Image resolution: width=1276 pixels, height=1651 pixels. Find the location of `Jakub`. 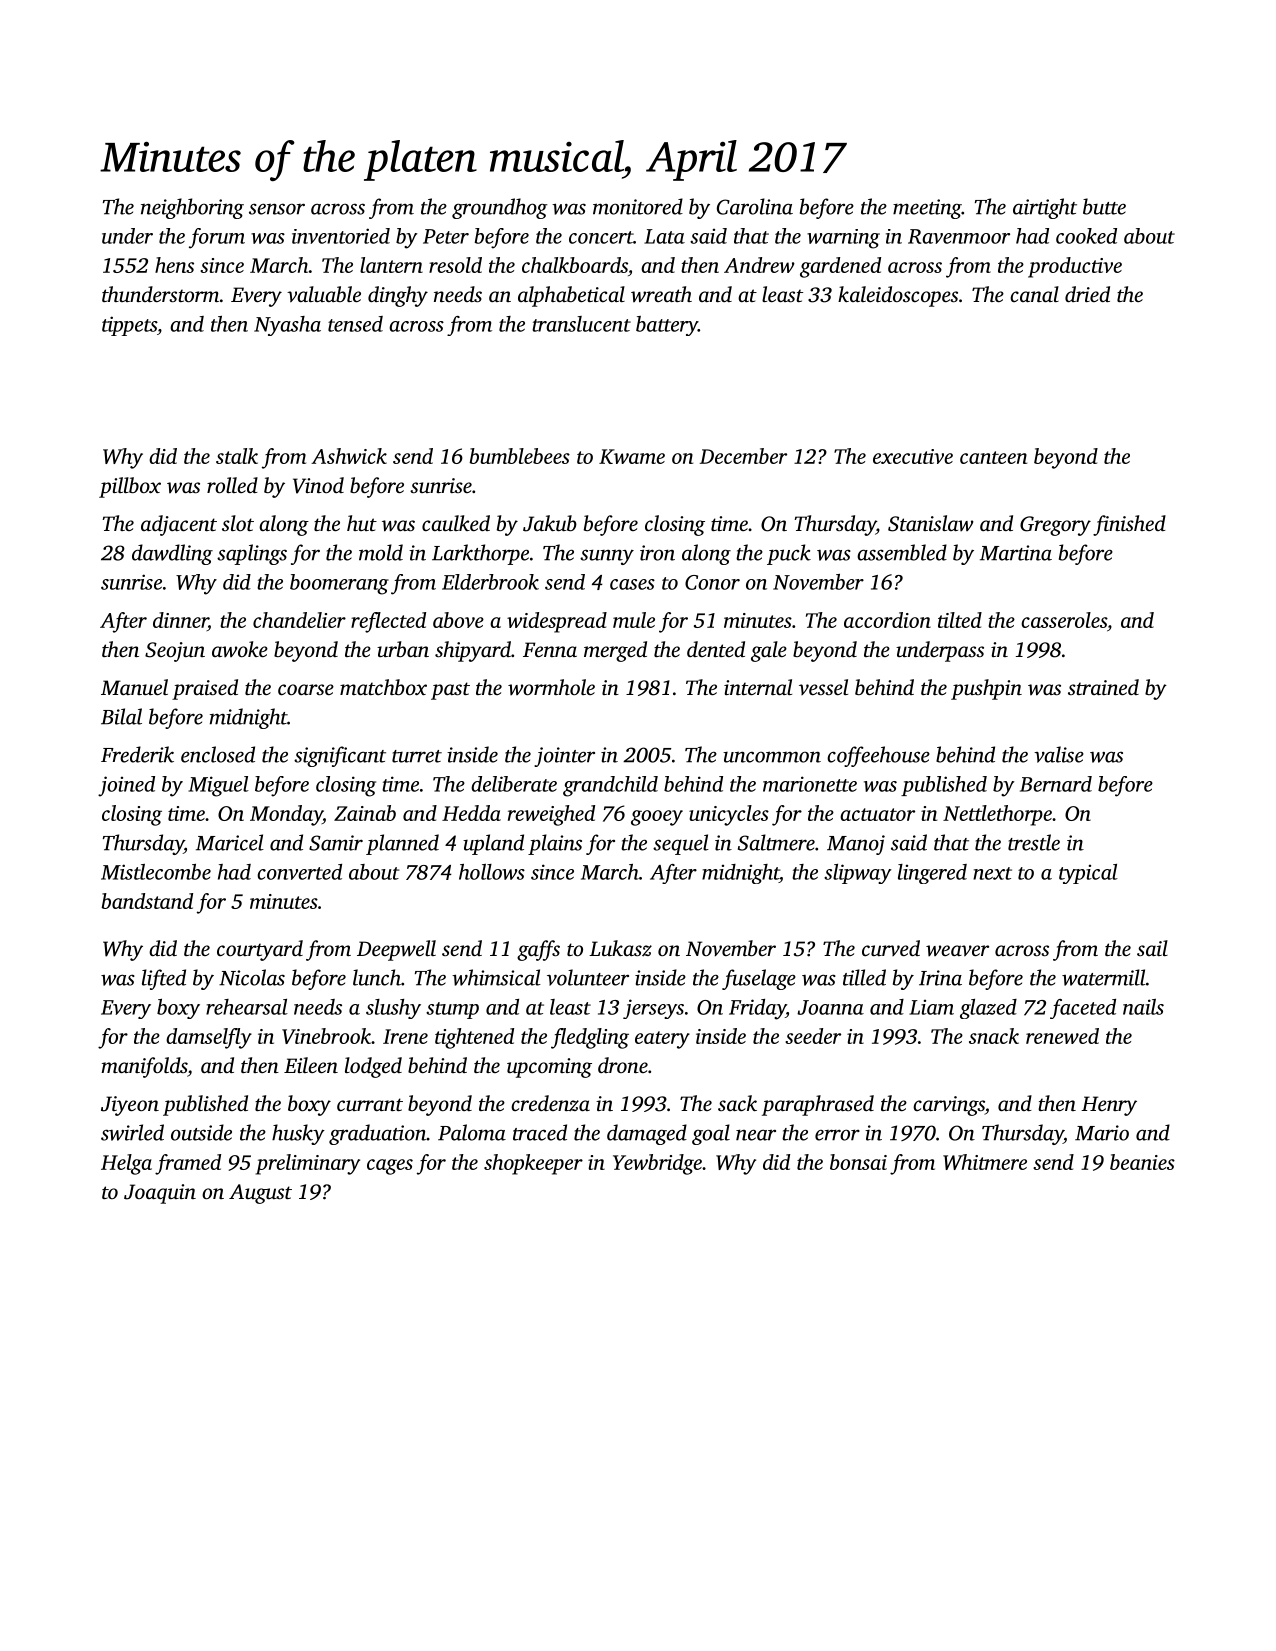

Jakub is located at coordinates (550, 523).
